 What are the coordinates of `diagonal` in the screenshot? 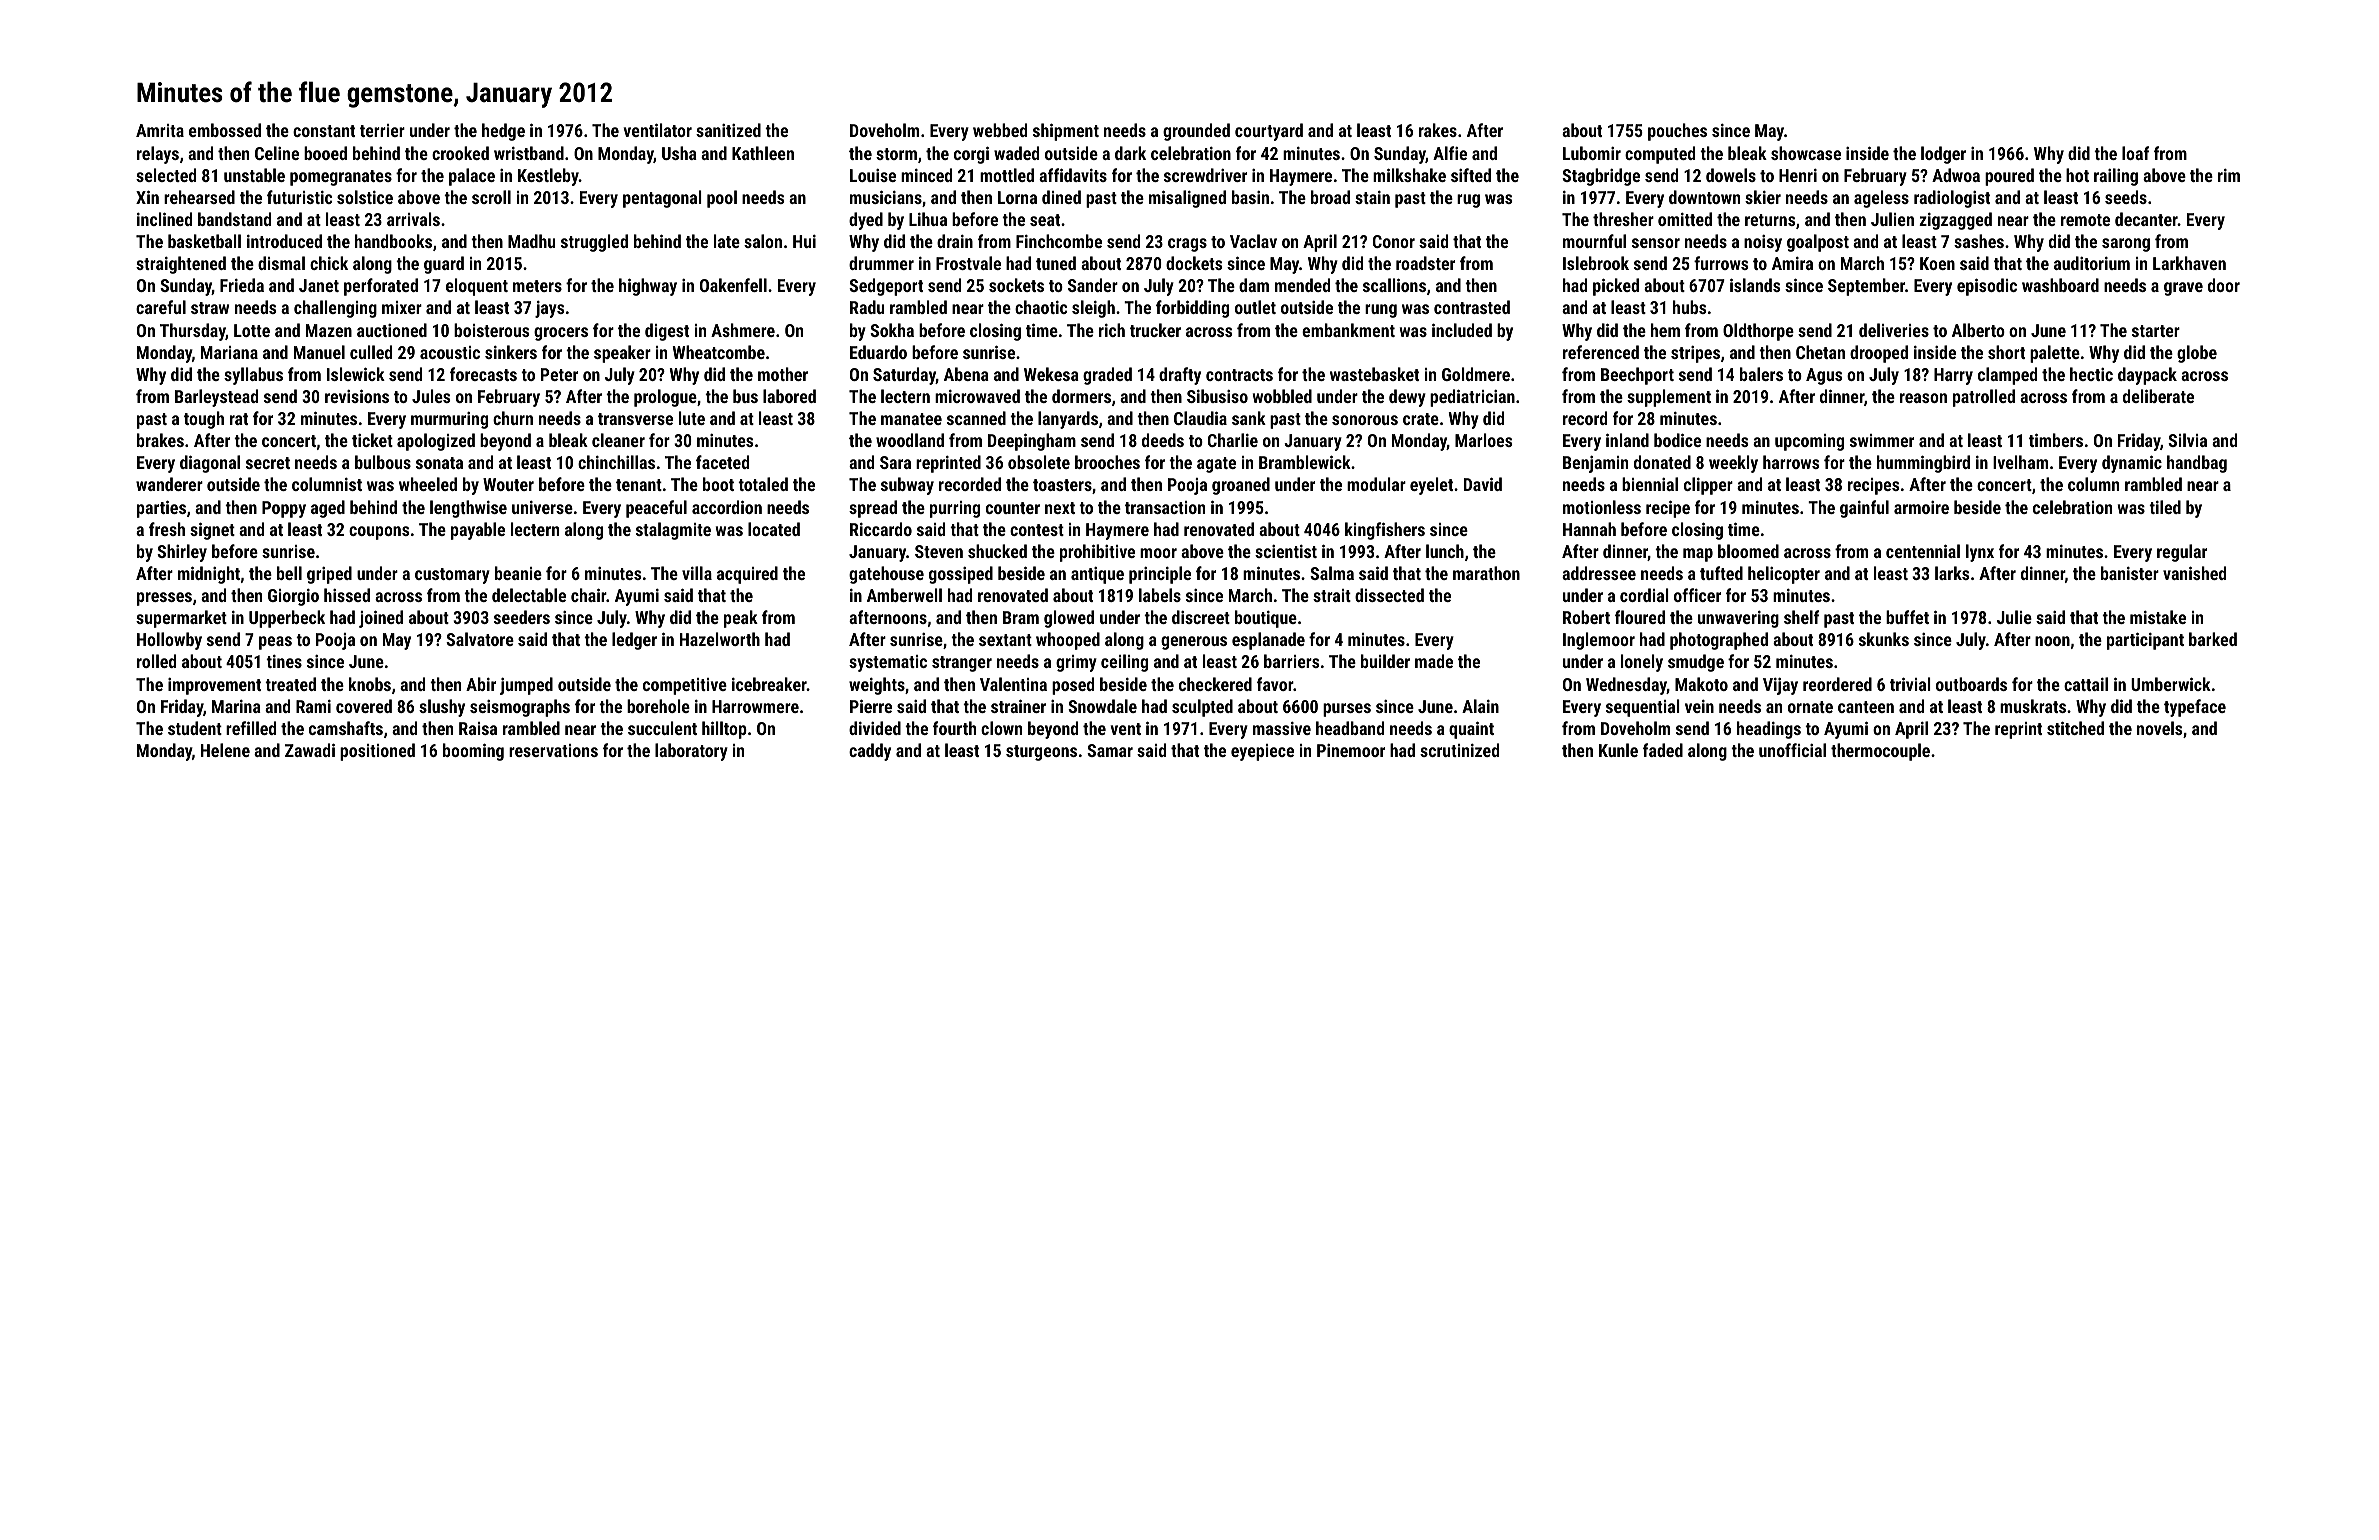 It's located at (210, 464).
